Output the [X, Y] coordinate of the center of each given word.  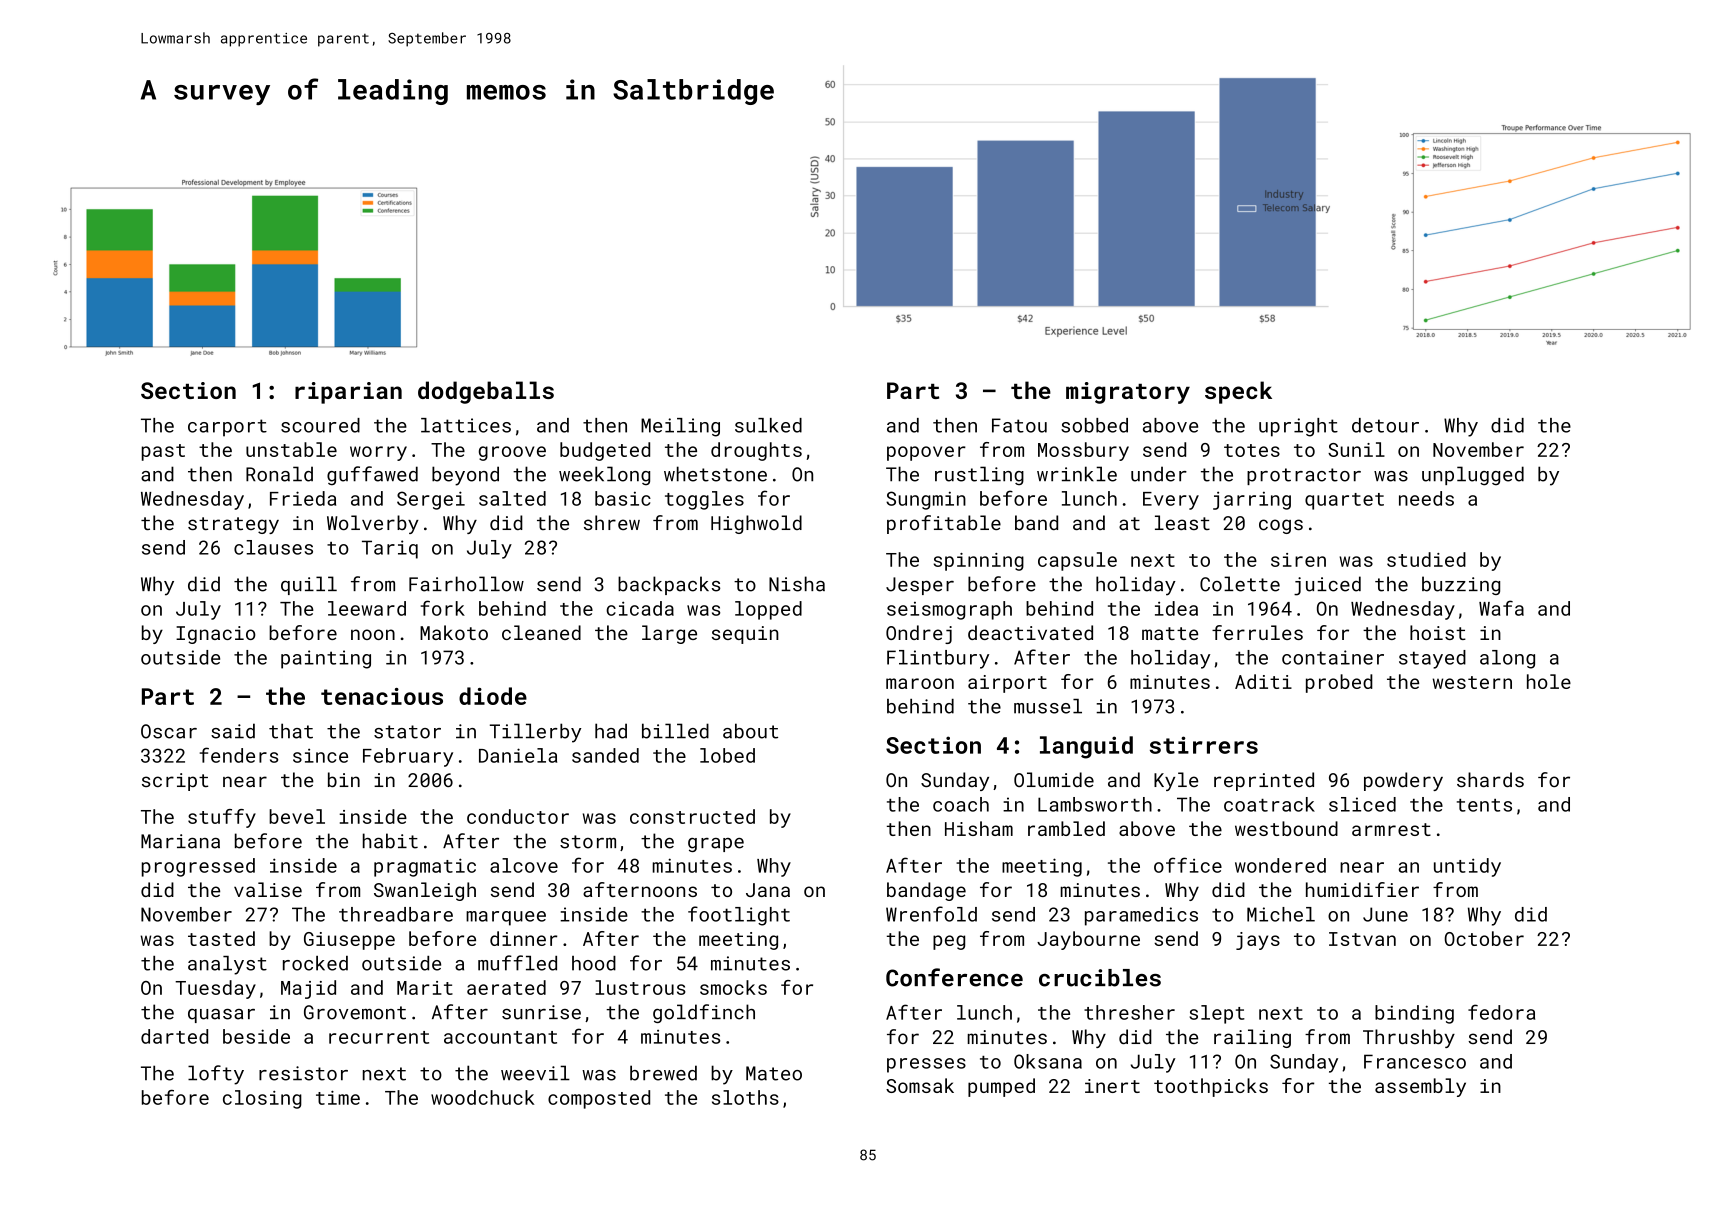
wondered [1280, 865]
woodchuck [482, 1097]
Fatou [1019, 425]
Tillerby [535, 733]
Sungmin [926, 500]
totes [1252, 450]
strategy [233, 525]
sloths [745, 1097]
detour [1385, 425]
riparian [348, 393]
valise [268, 889]
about [750, 731]
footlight [739, 916]
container [1333, 657]
